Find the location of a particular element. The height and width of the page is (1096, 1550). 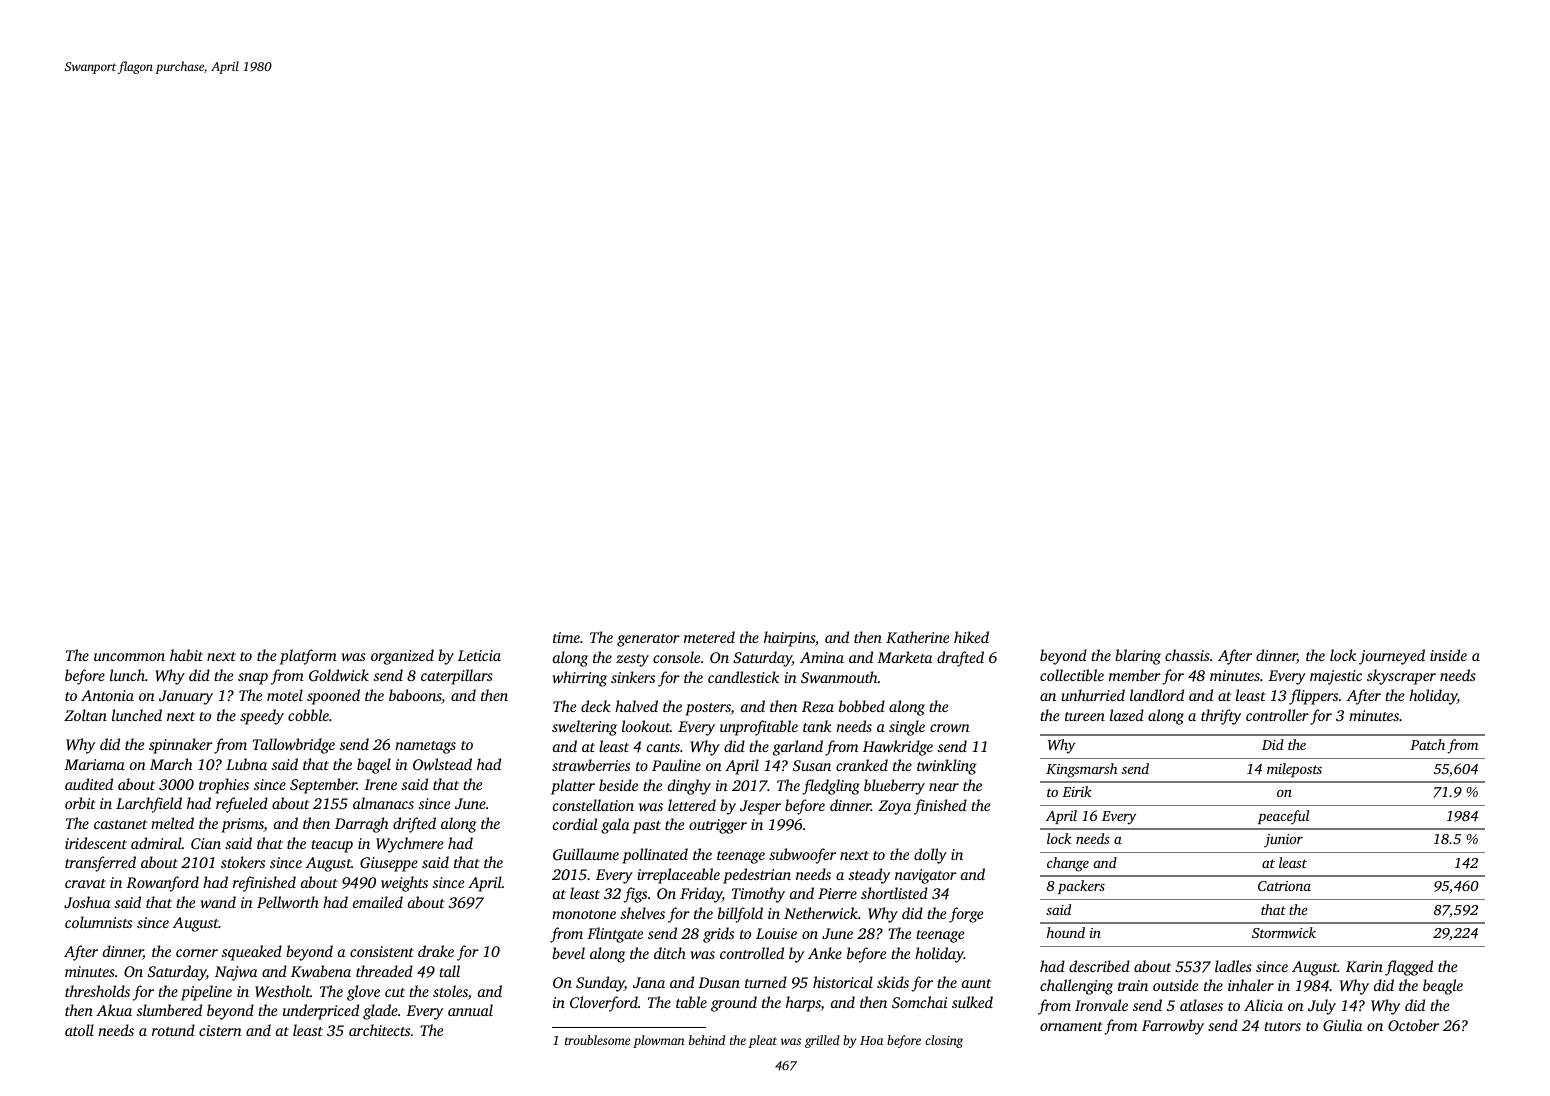

lettered is located at coordinates (692, 805).
